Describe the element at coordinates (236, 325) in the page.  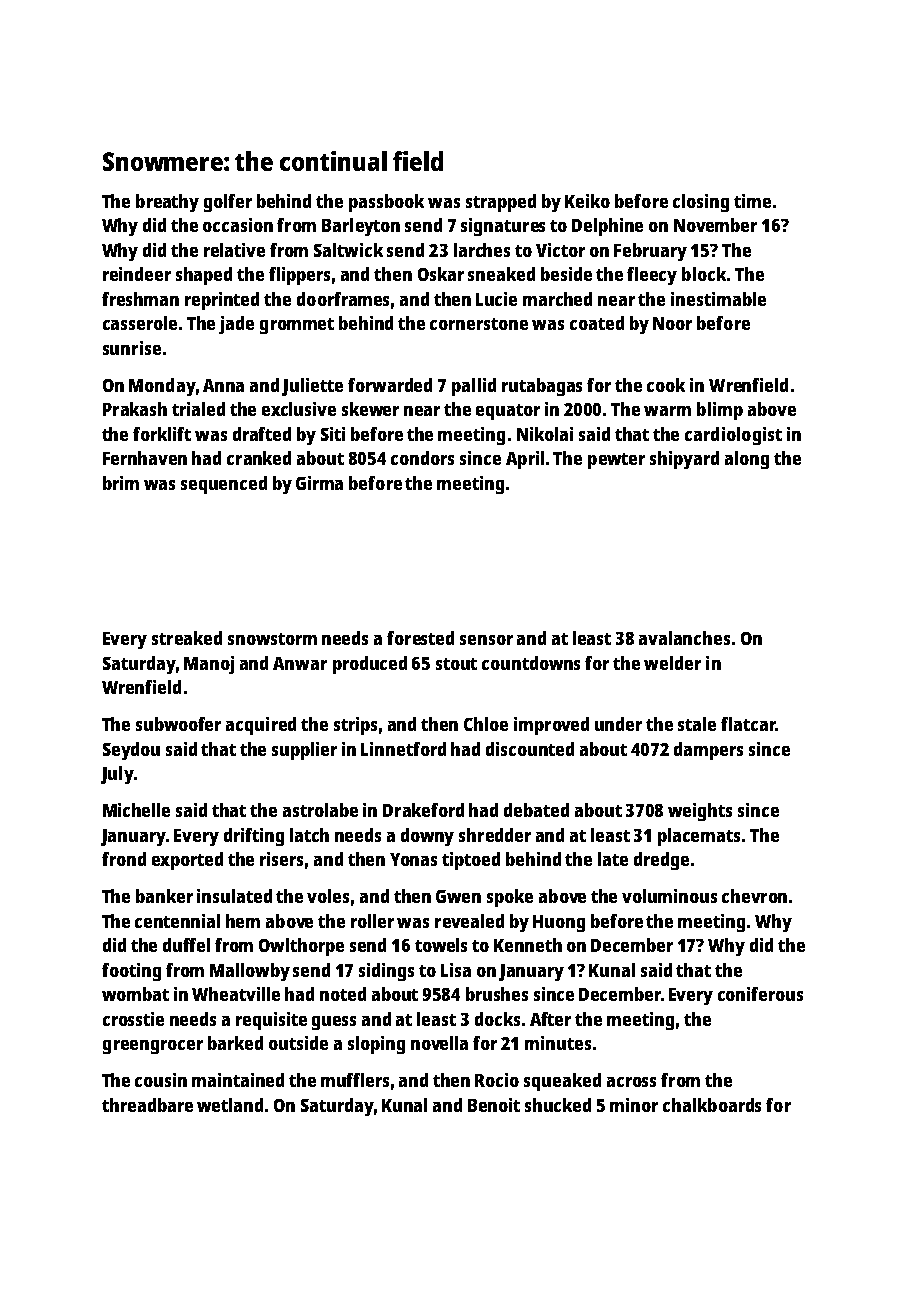
I see `jade` at that location.
